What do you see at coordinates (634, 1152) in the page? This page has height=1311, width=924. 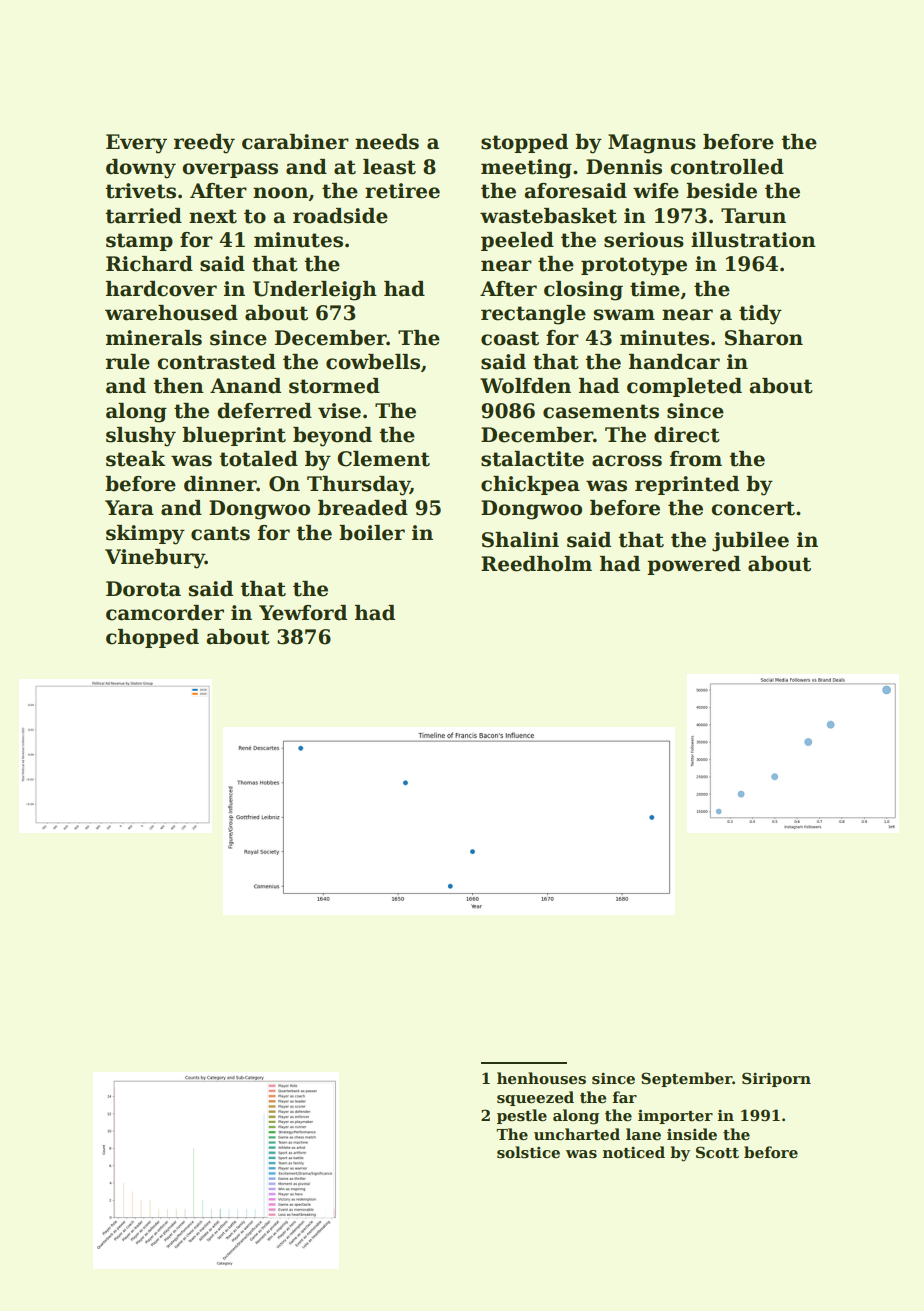 I see `noticed` at bounding box center [634, 1152].
